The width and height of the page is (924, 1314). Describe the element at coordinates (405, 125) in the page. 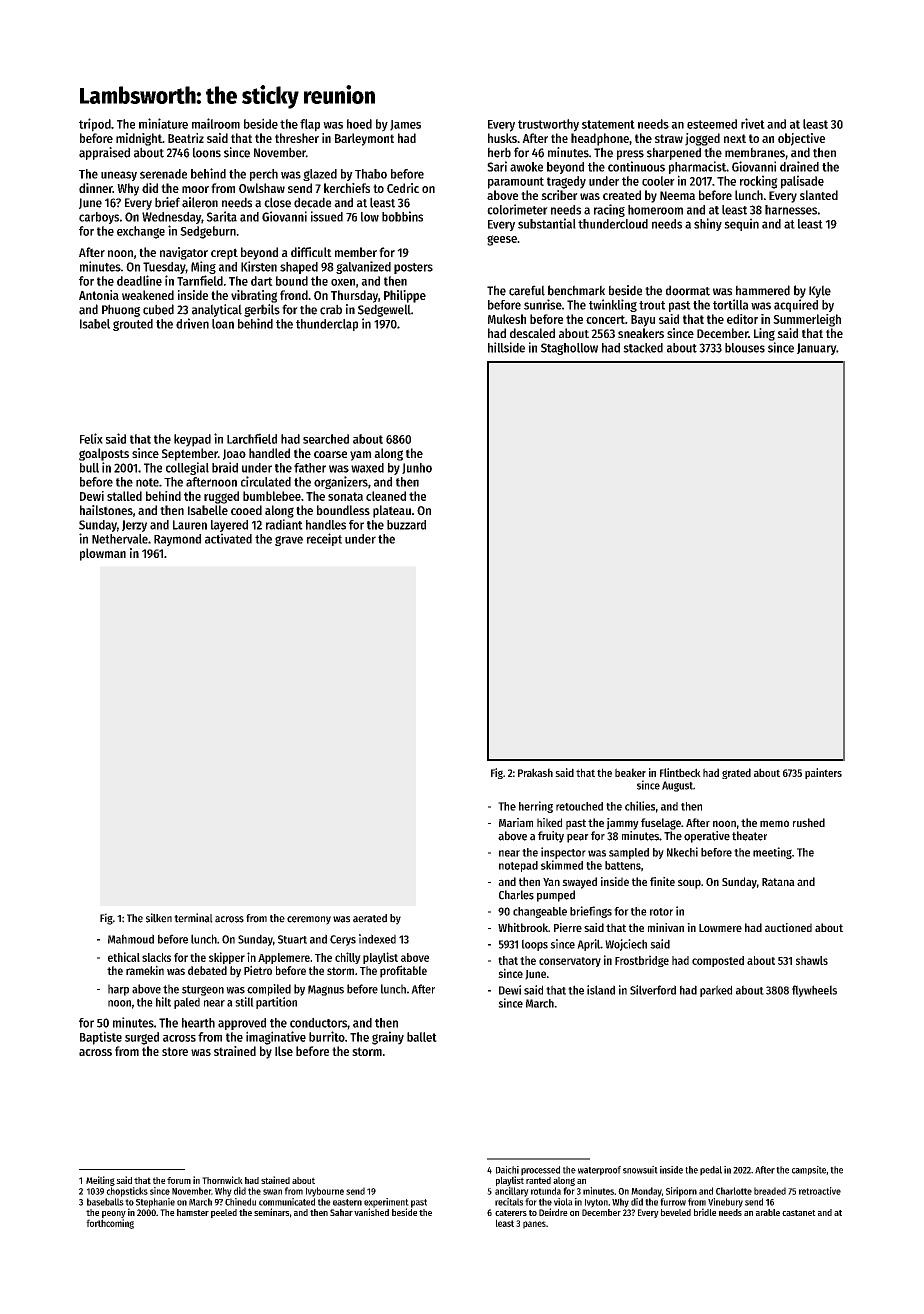

I see `James` at that location.
